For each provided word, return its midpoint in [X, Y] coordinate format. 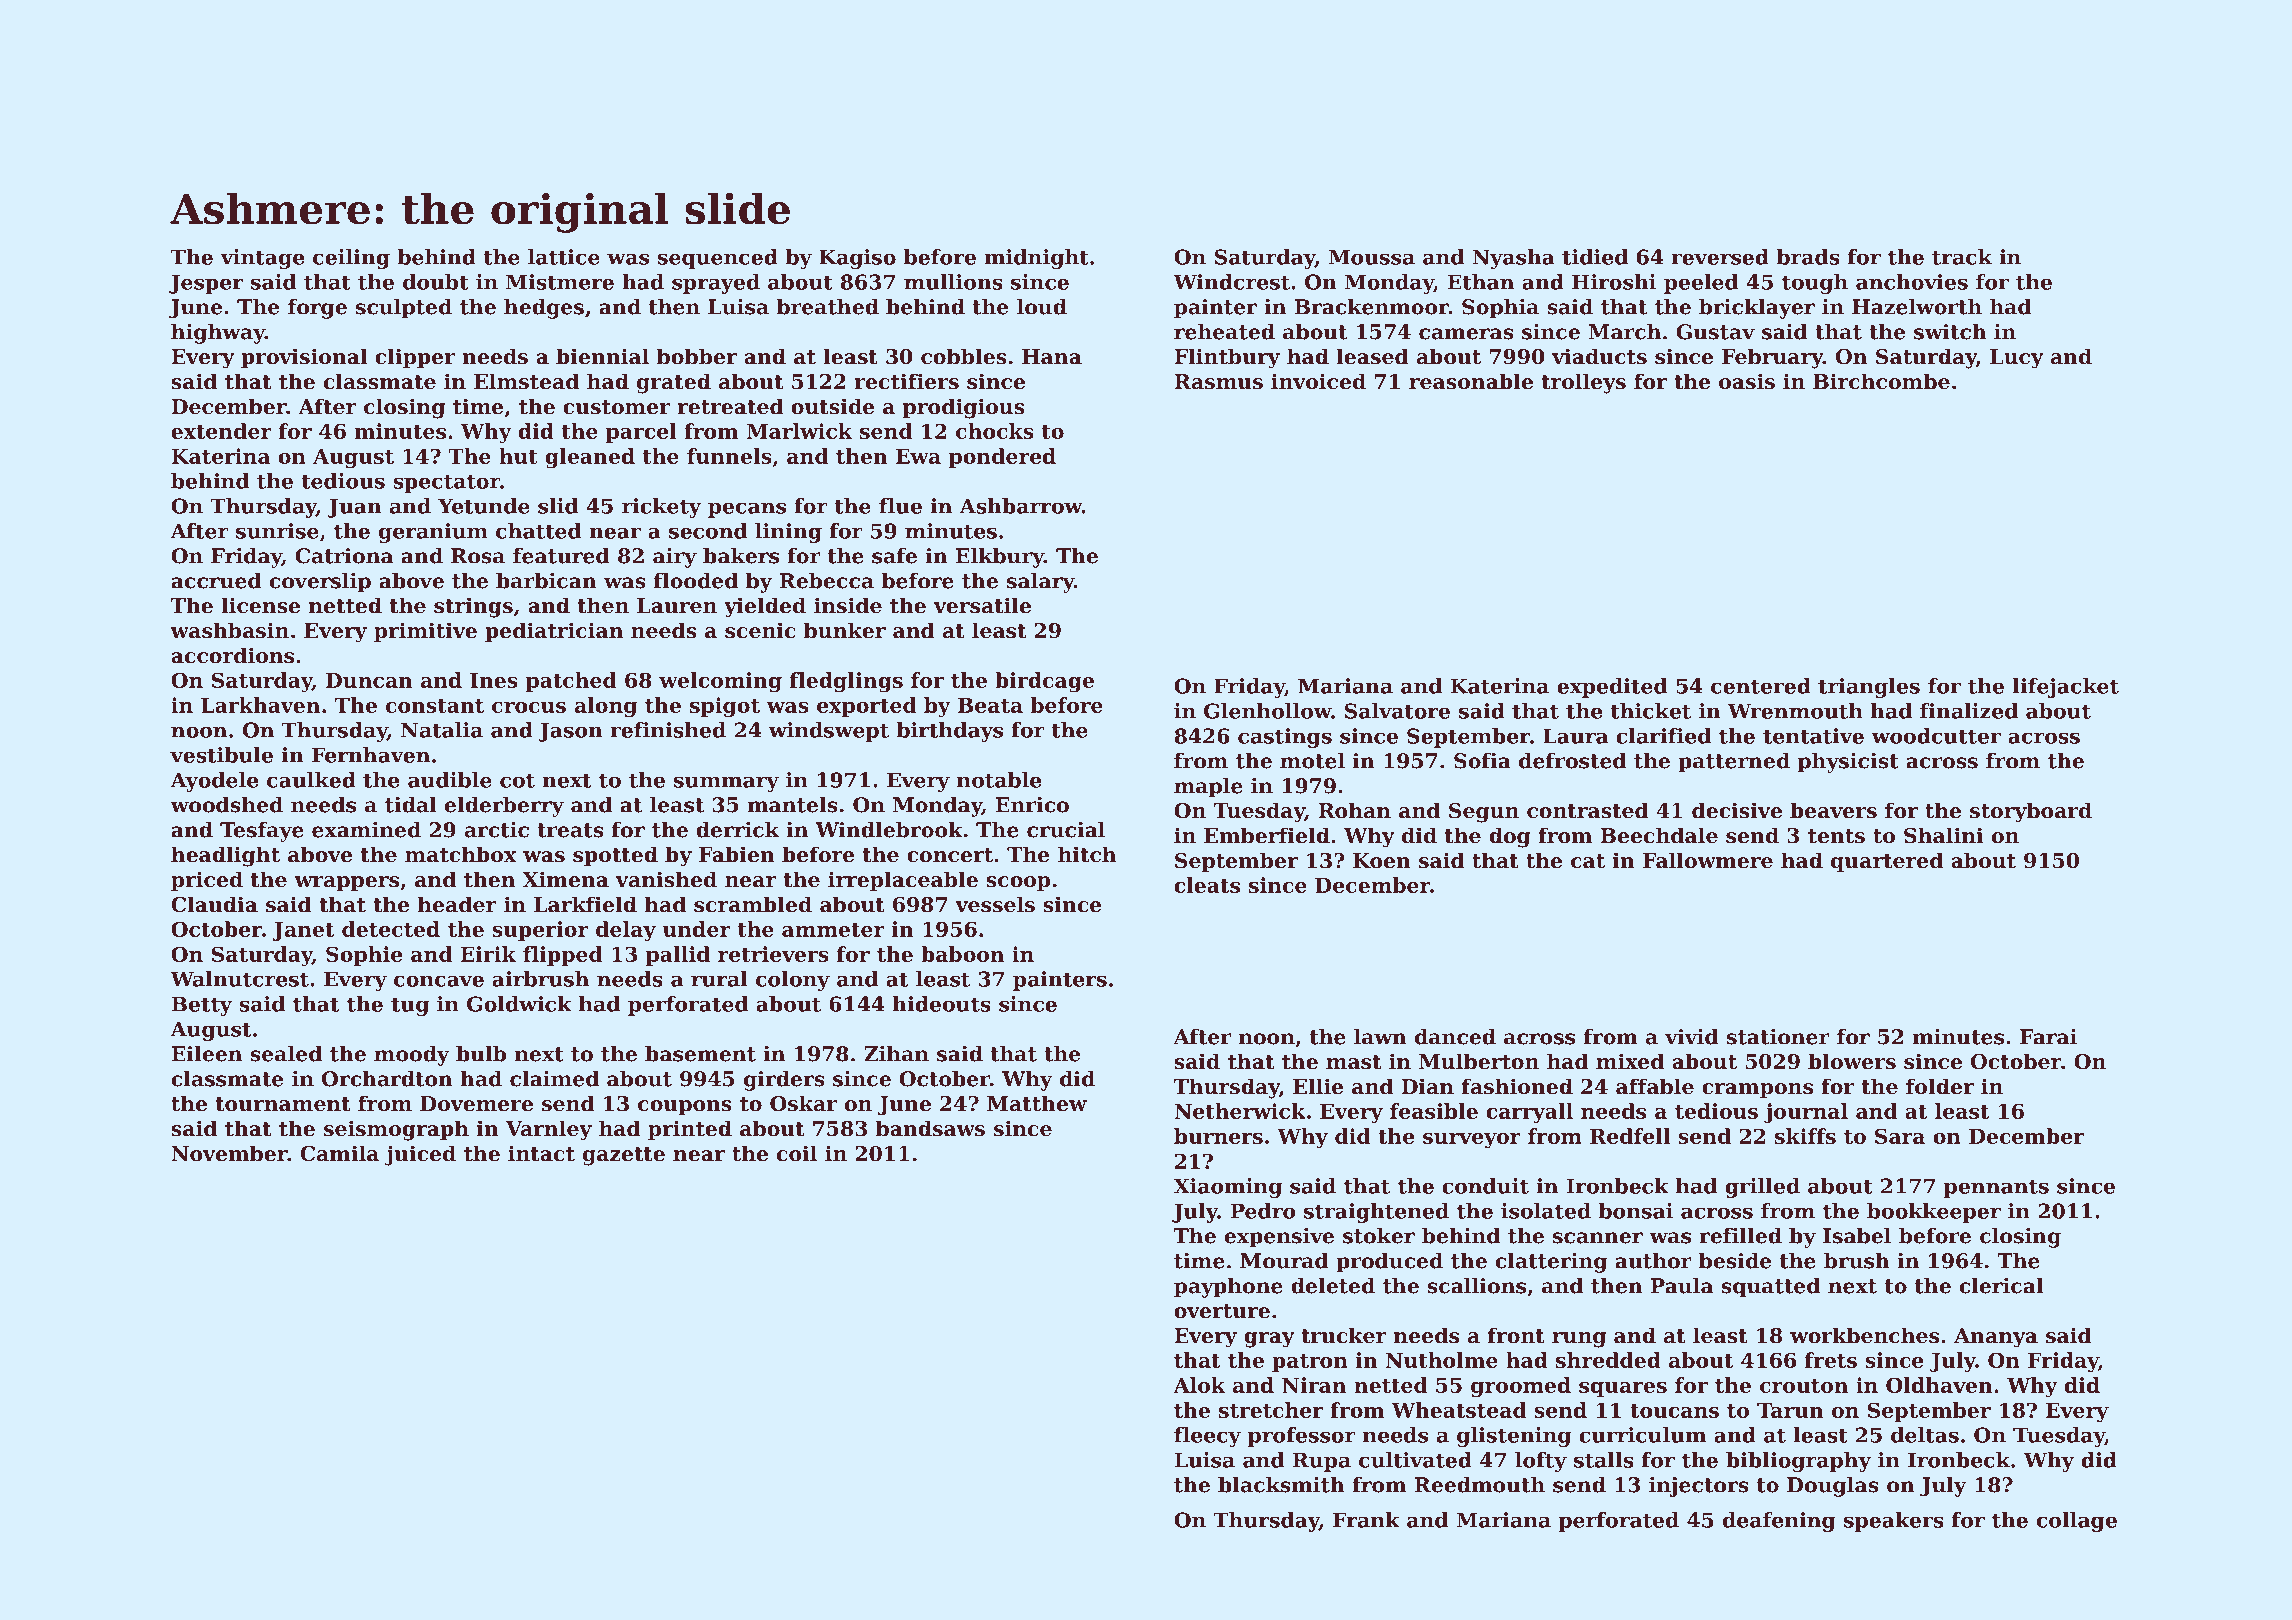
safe [894, 556]
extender [221, 431]
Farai [2048, 1037]
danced [1455, 1036]
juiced [420, 1155]
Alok [1199, 1385]
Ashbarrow [1020, 506]
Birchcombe [1881, 381]
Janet [303, 931]
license [260, 605]
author [1653, 1260]
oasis [1747, 381]
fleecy [1207, 1437]
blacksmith [1281, 1484]
